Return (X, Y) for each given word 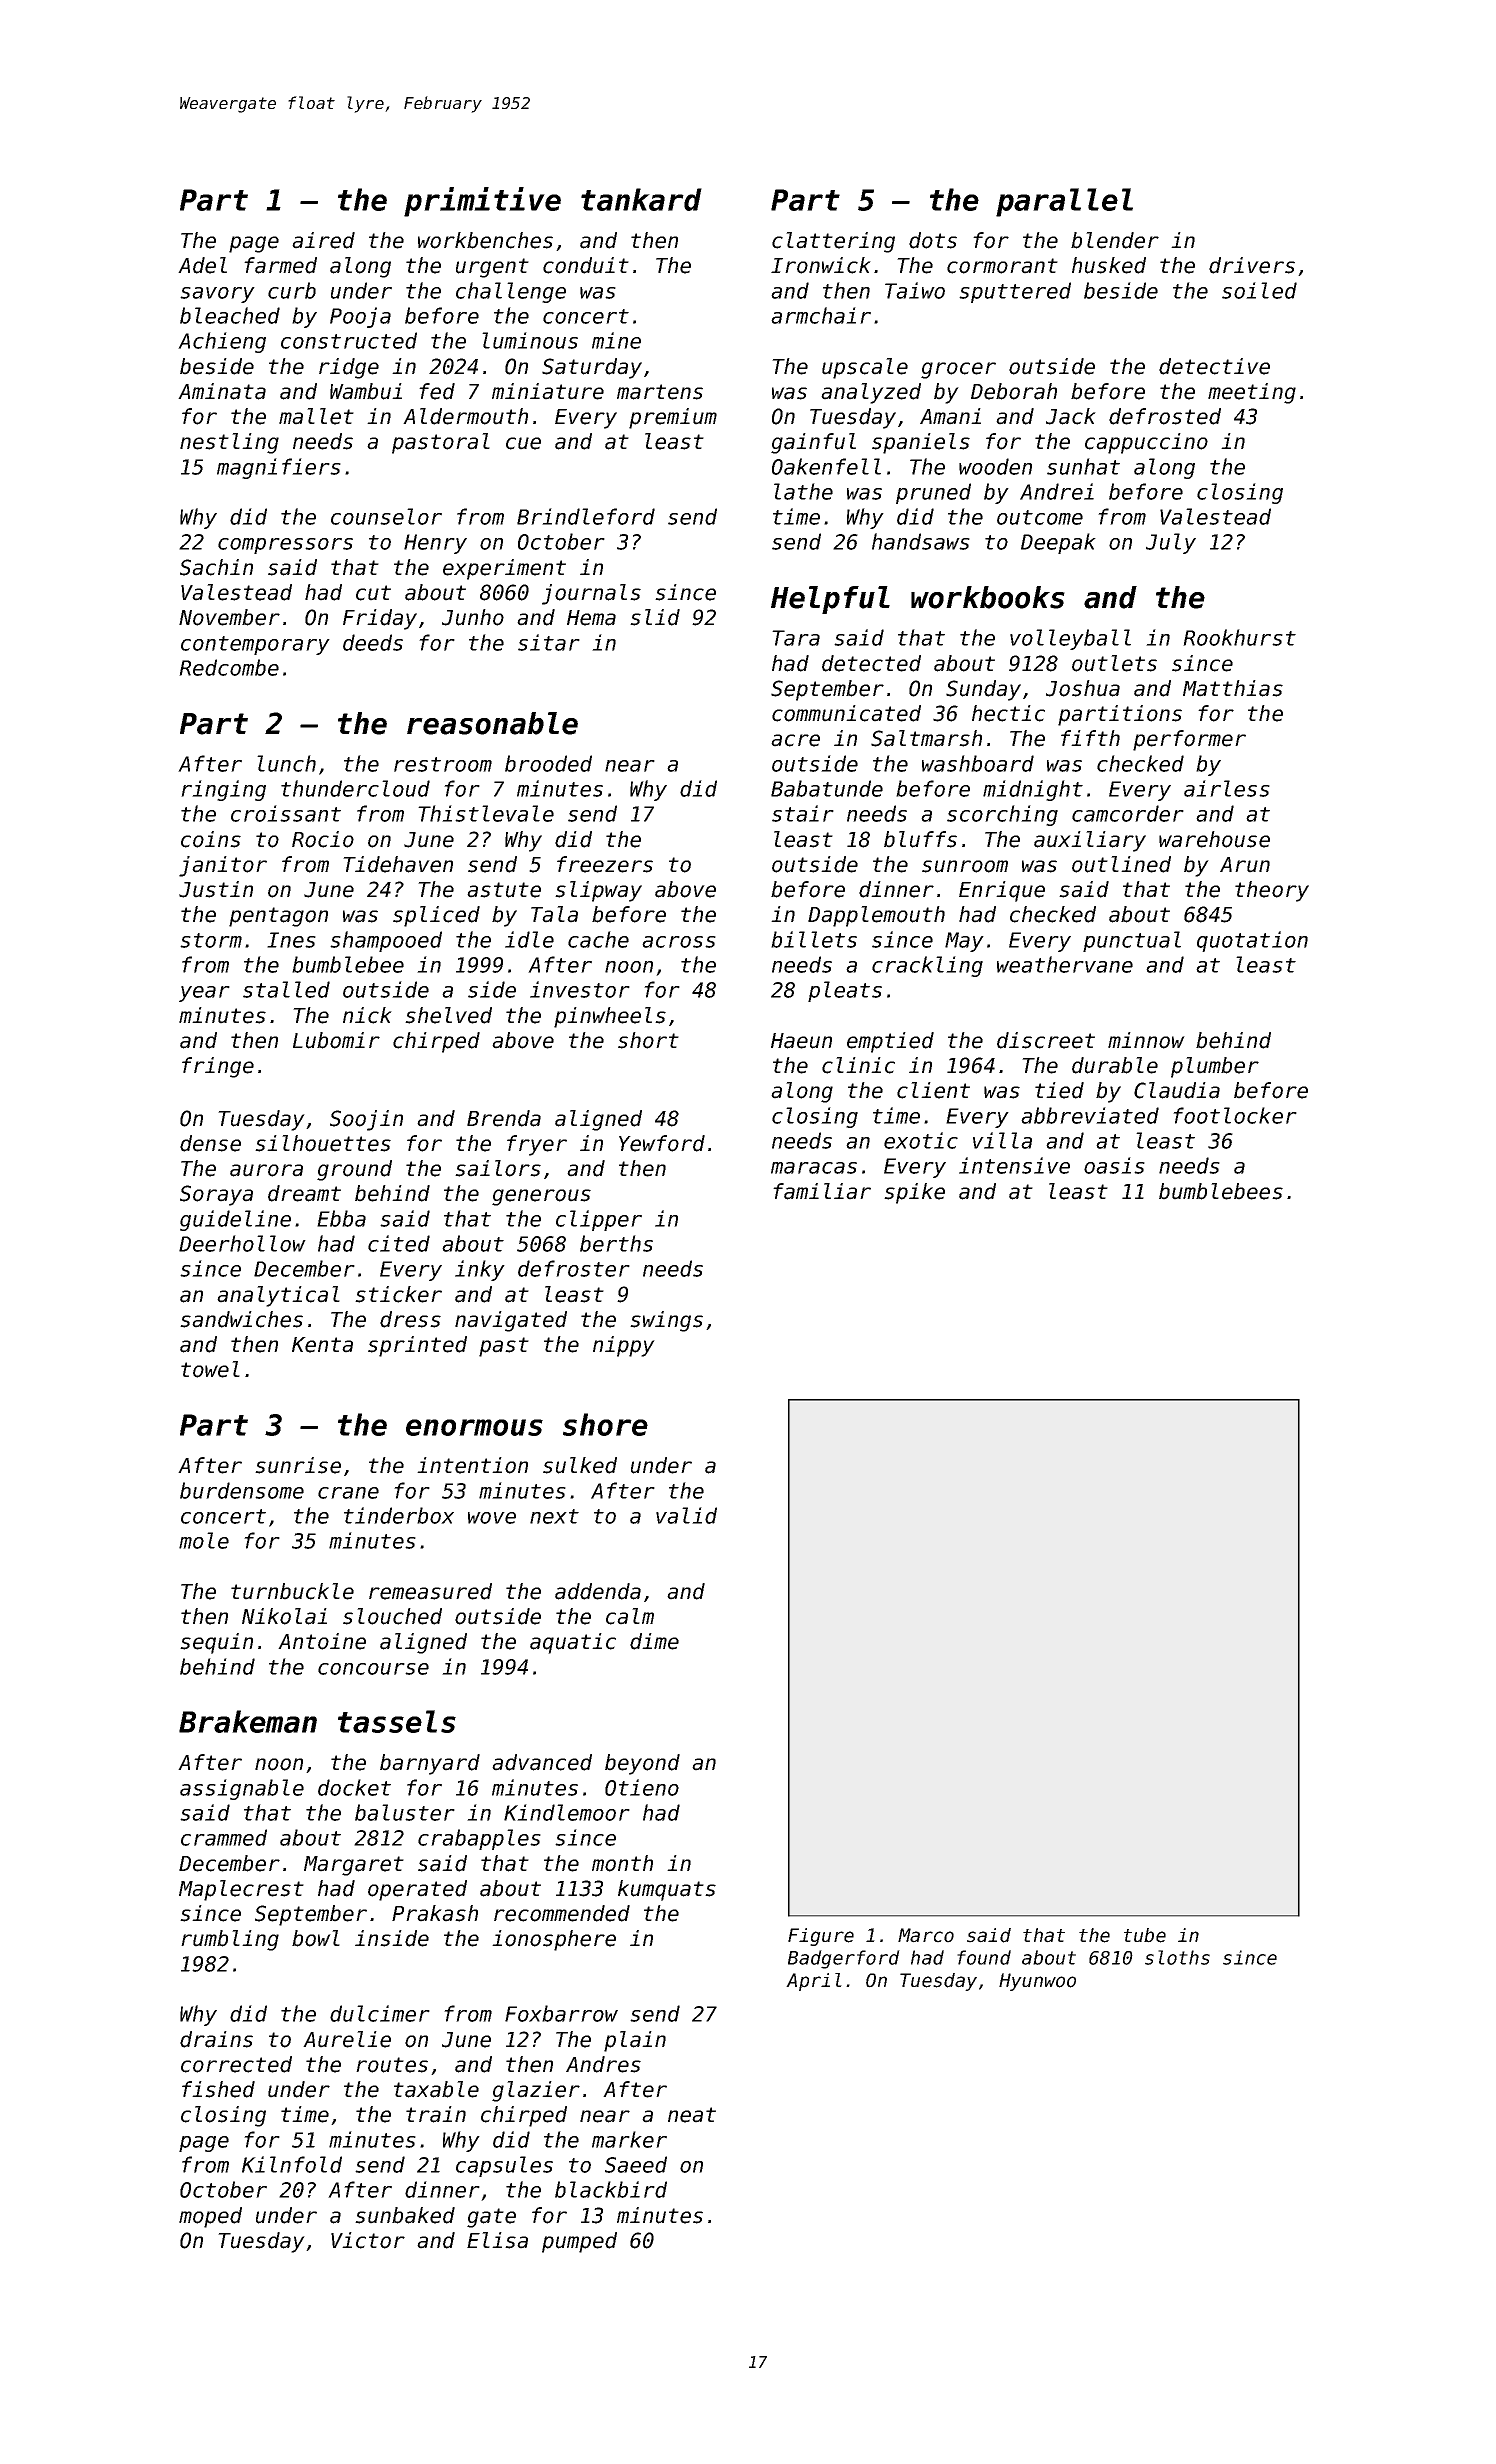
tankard (641, 199)
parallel (1064, 202)
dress (410, 1319)
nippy (624, 1346)
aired (323, 240)
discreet (1046, 1040)
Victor (368, 2240)
